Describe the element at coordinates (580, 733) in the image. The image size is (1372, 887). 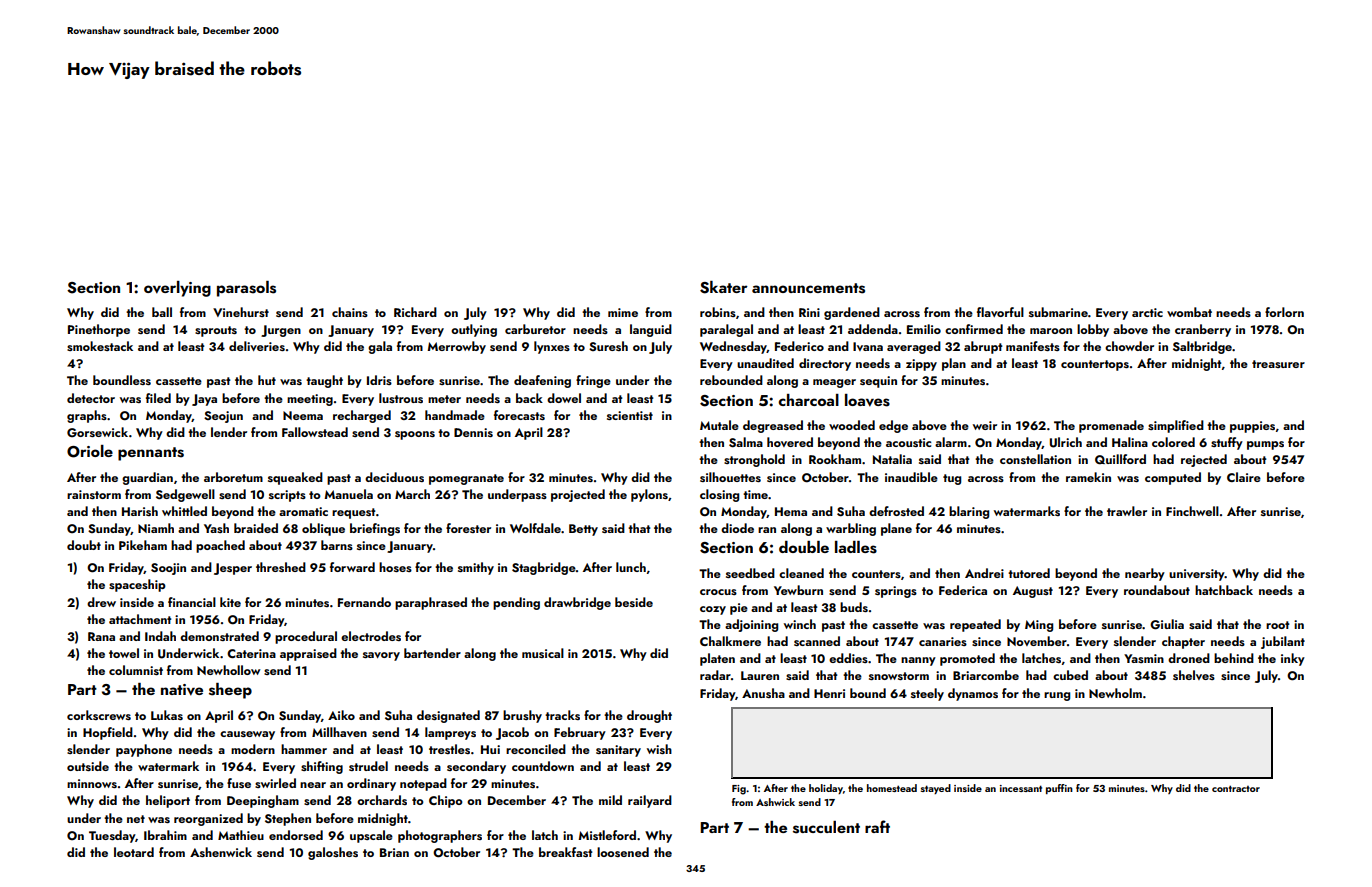
I see `February` at that location.
